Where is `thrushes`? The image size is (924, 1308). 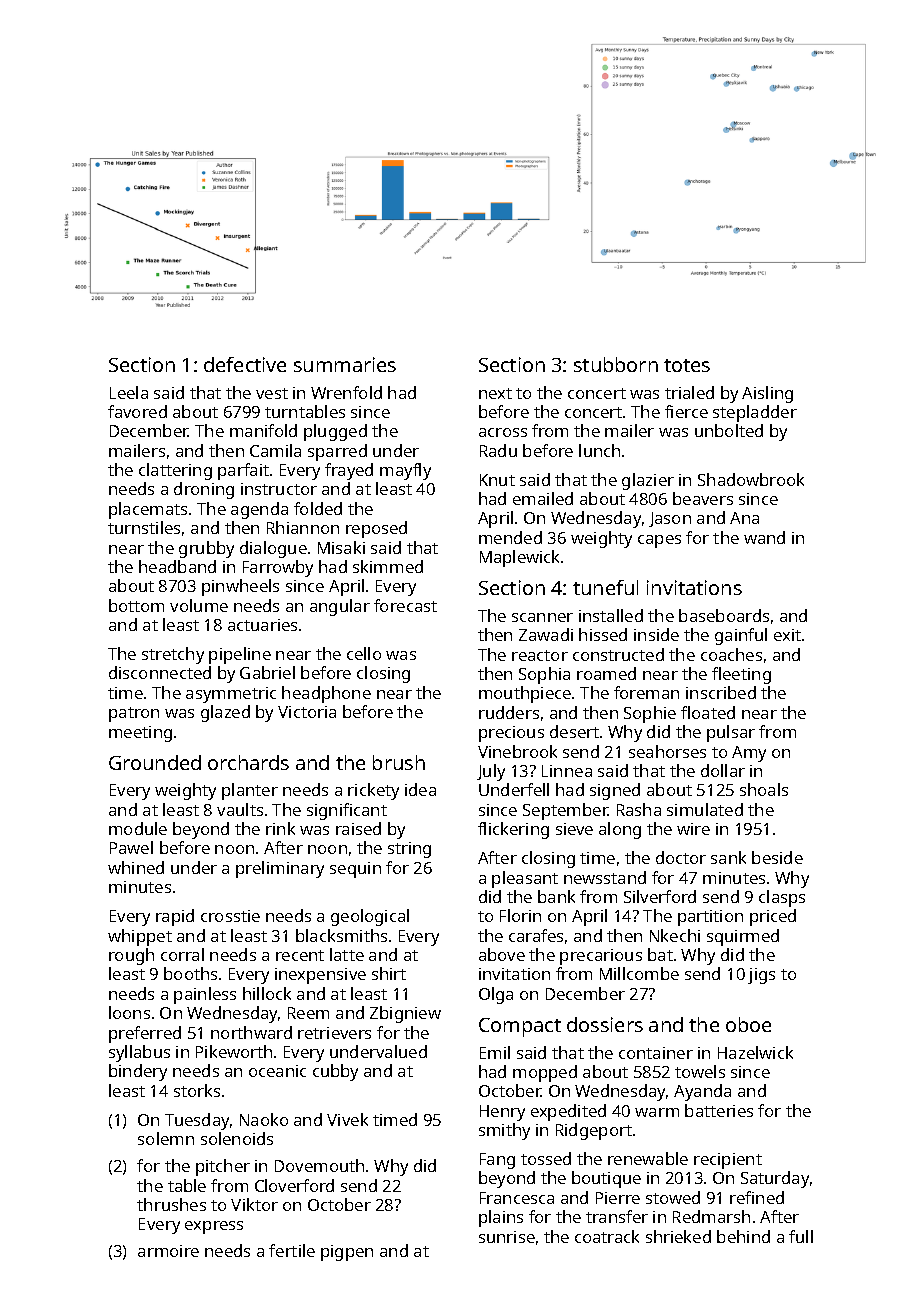 thrushes is located at coordinates (171, 1204).
